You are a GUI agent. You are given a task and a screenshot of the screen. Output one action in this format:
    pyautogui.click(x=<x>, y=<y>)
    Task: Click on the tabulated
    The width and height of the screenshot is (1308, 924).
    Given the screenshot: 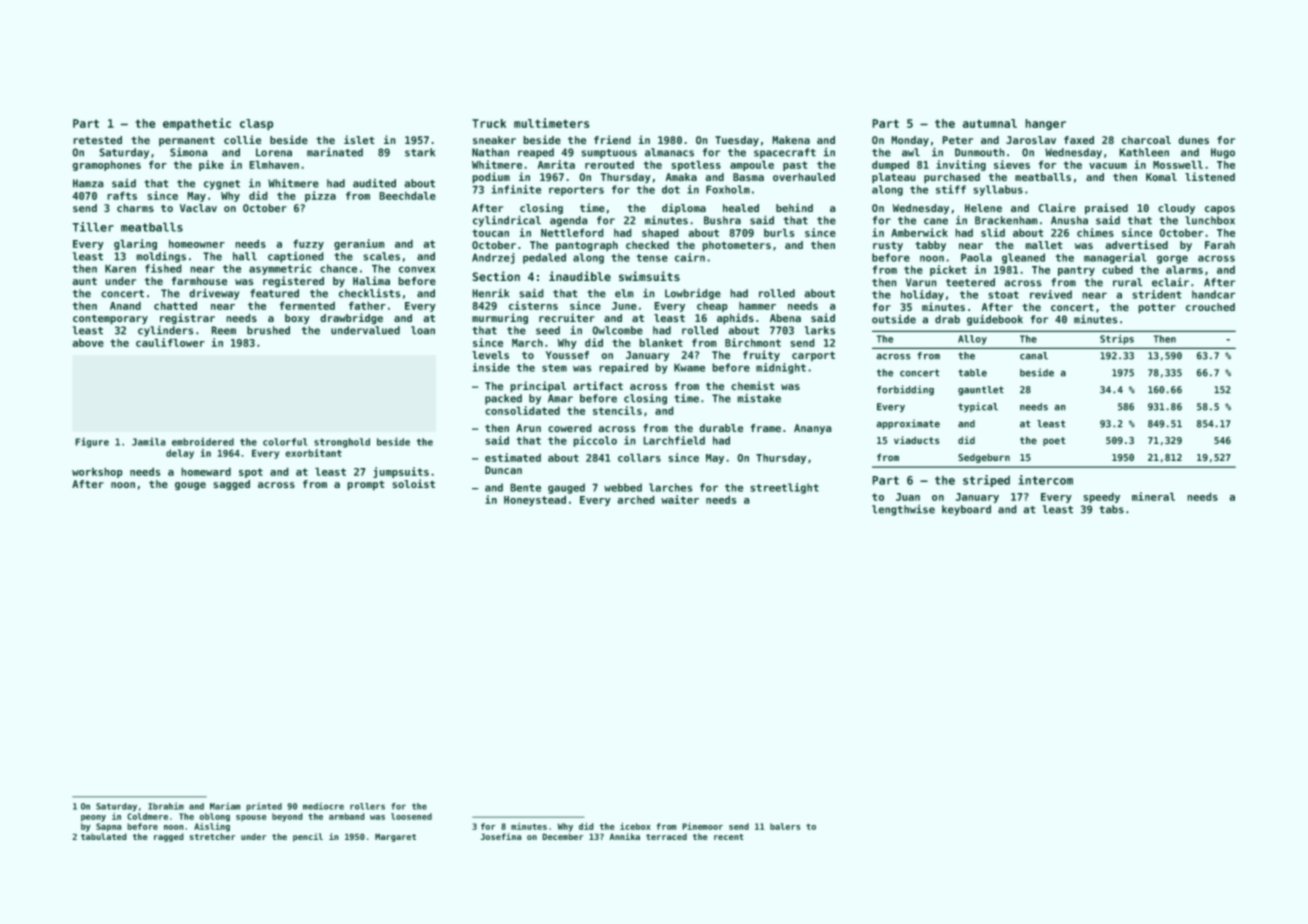 What is the action you would take?
    pyautogui.click(x=104, y=836)
